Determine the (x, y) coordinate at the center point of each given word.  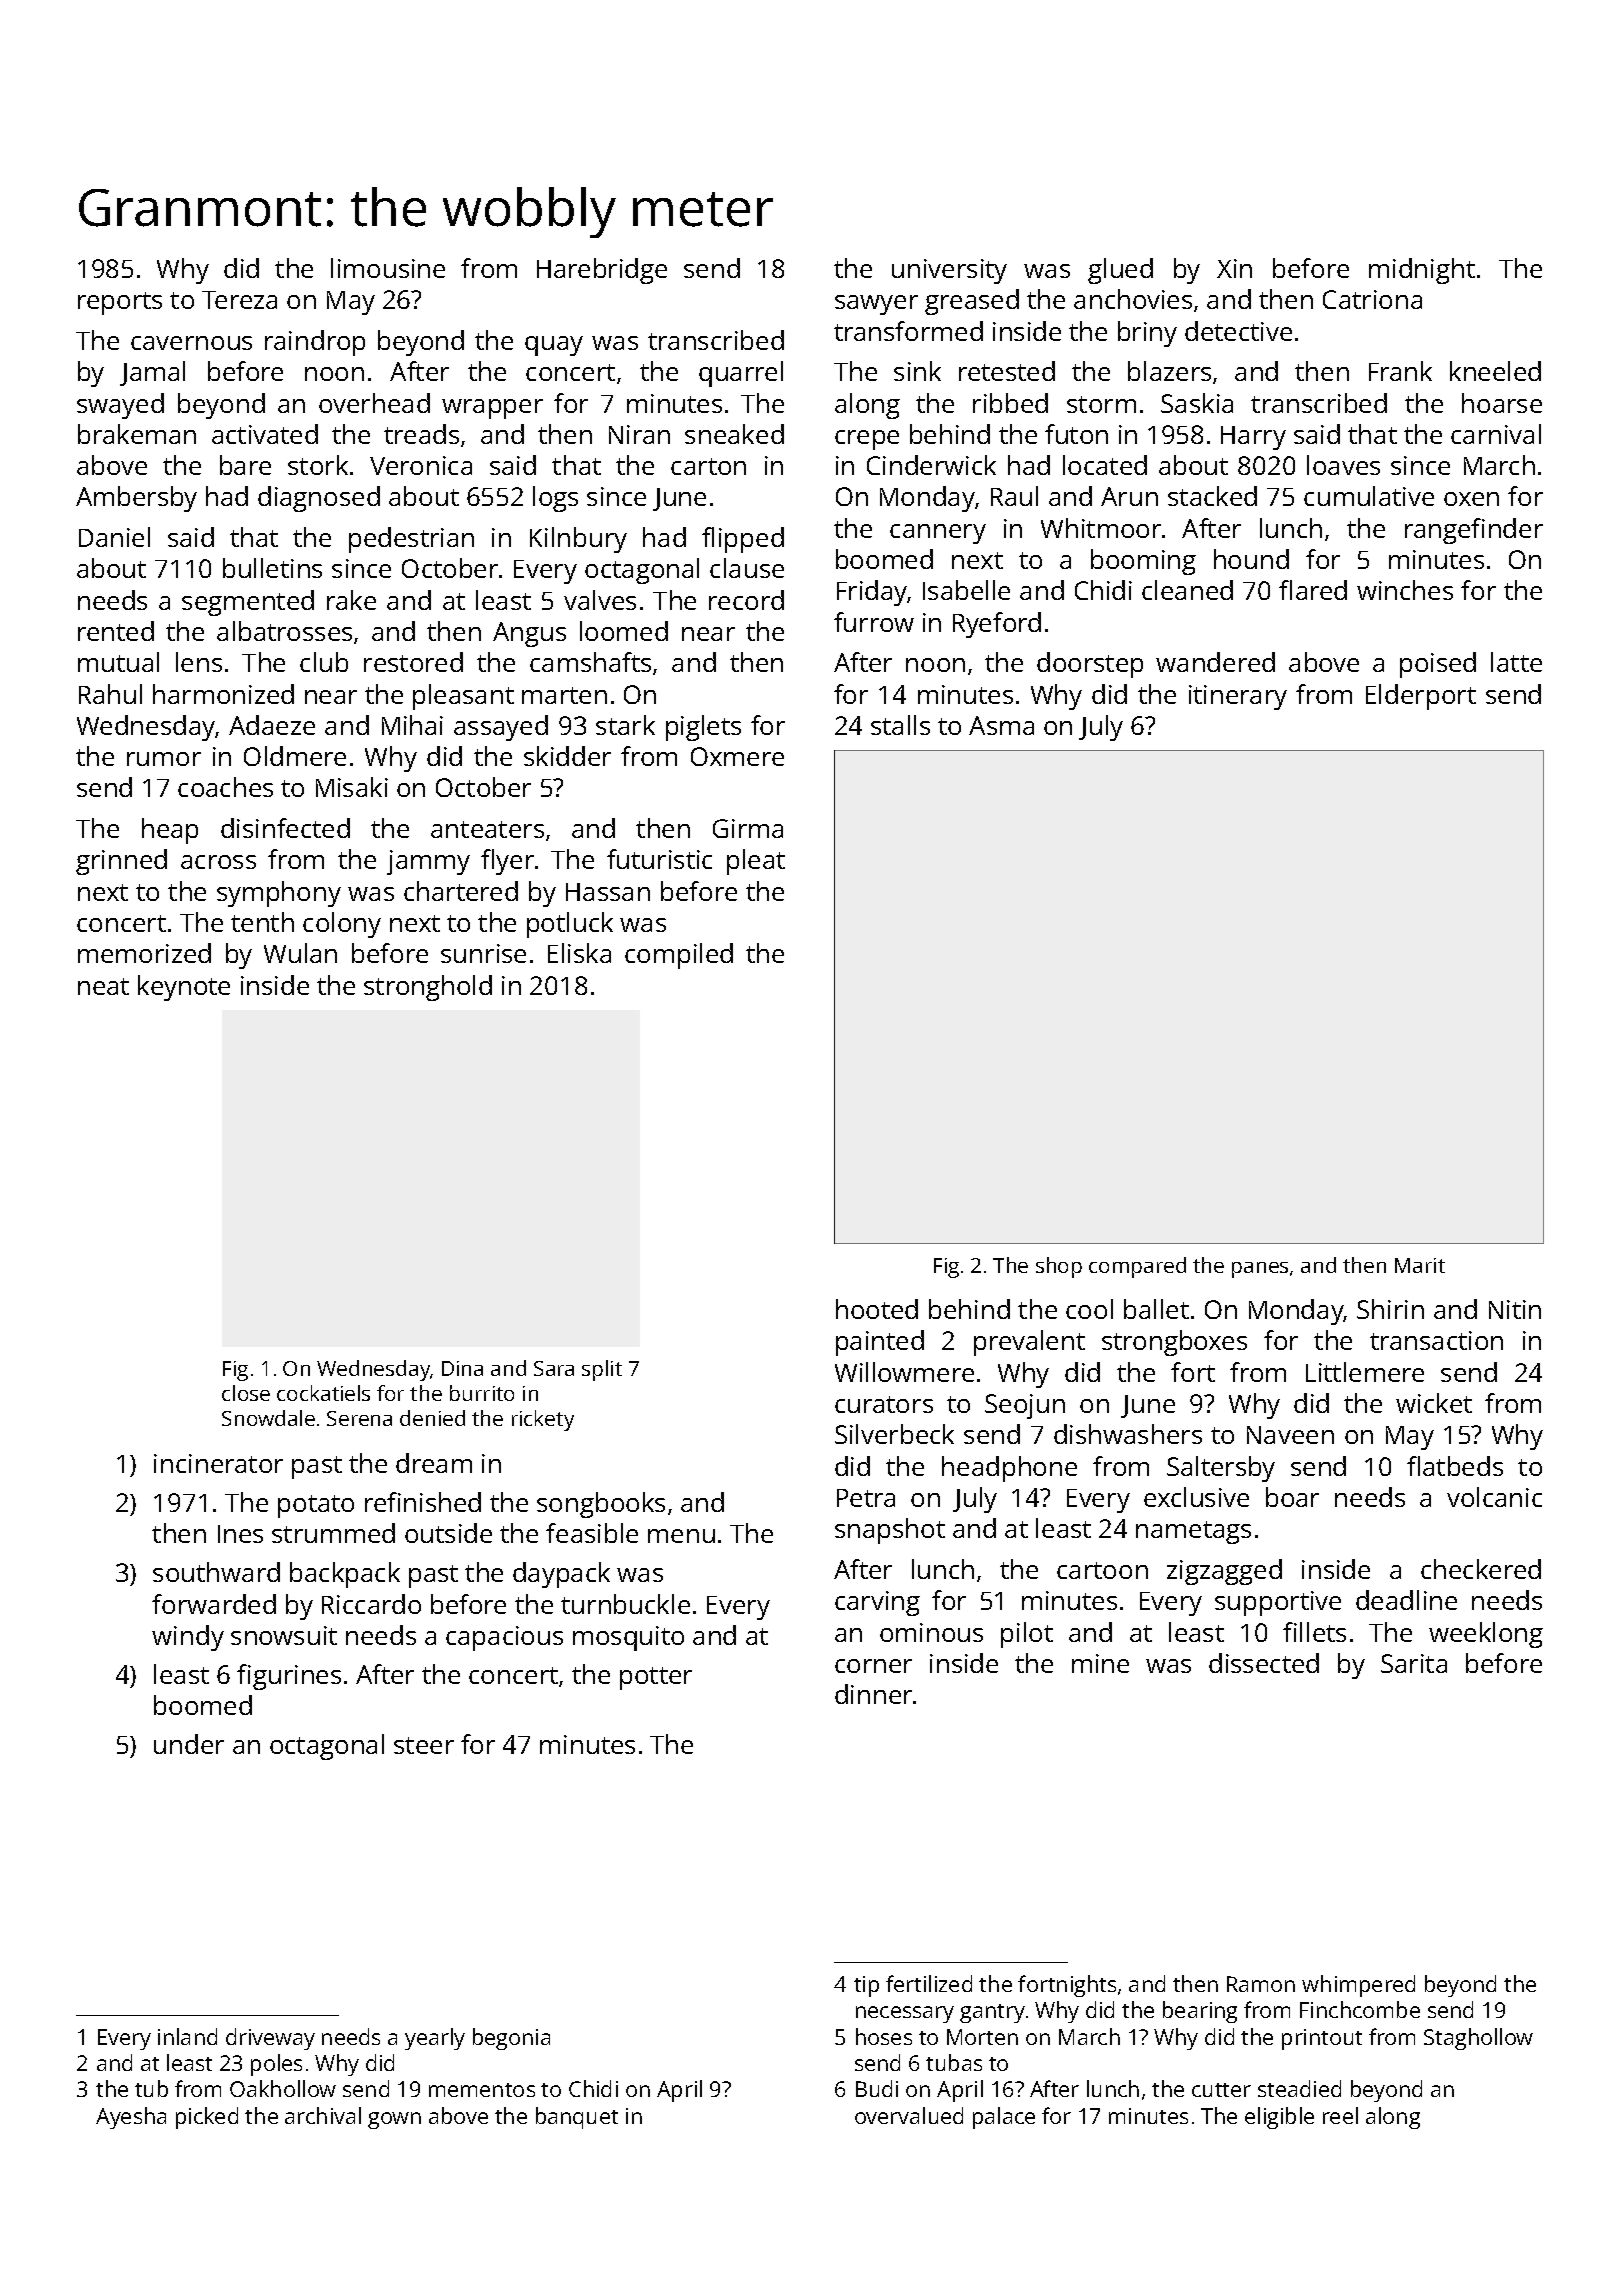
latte (1516, 662)
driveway (270, 2039)
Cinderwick (931, 465)
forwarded (214, 1604)
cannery (938, 534)
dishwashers (1128, 1434)
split (602, 1370)
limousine (388, 268)
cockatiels (323, 1393)
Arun (1129, 496)
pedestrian (411, 540)
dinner (873, 1694)
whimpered (1358, 1986)
